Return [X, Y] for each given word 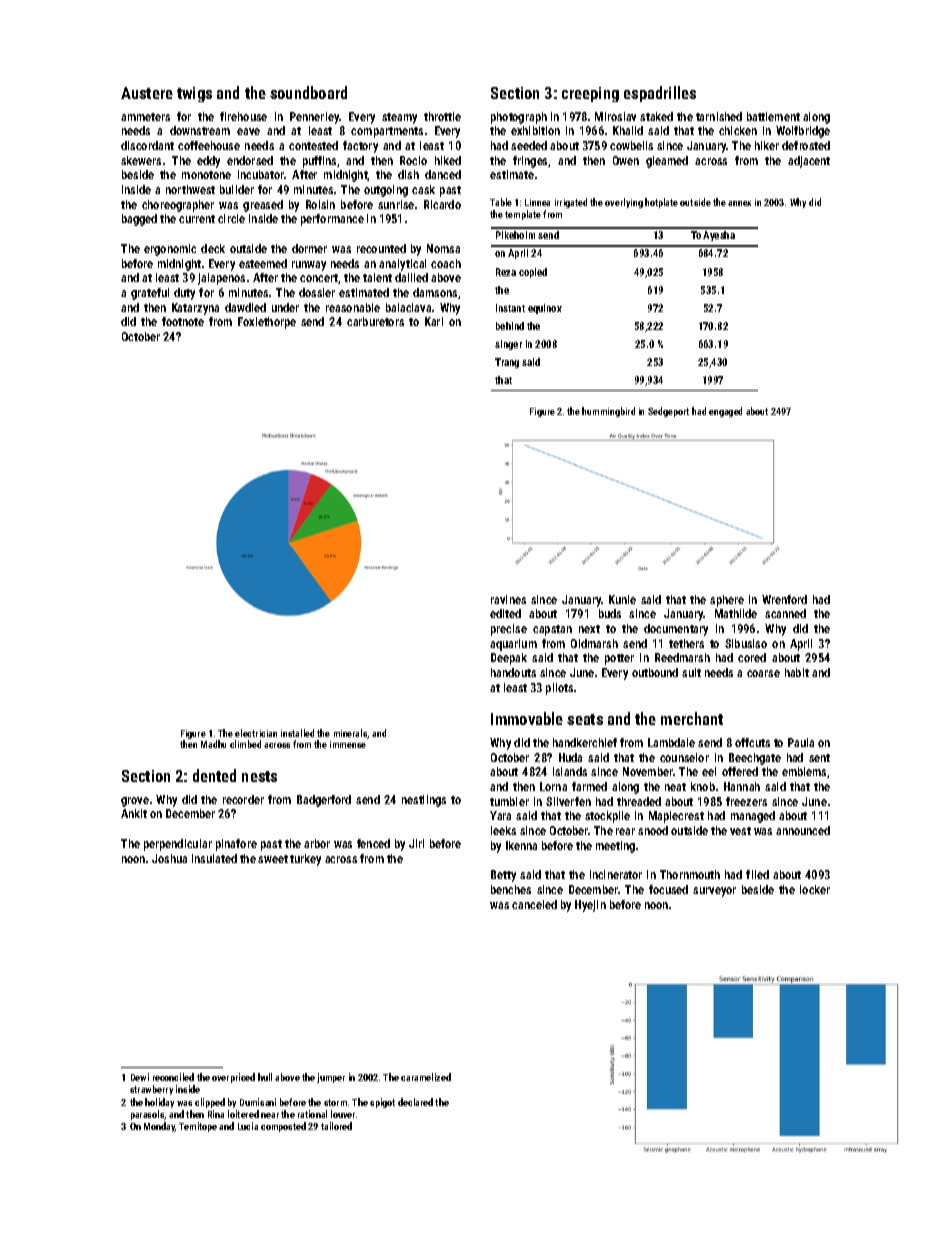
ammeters [145, 117]
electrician [256, 733]
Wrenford [784, 599]
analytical [402, 265]
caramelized [426, 1077]
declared [415, 1102]
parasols [148, 1115]
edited [505, 613]
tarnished [719, 116]
